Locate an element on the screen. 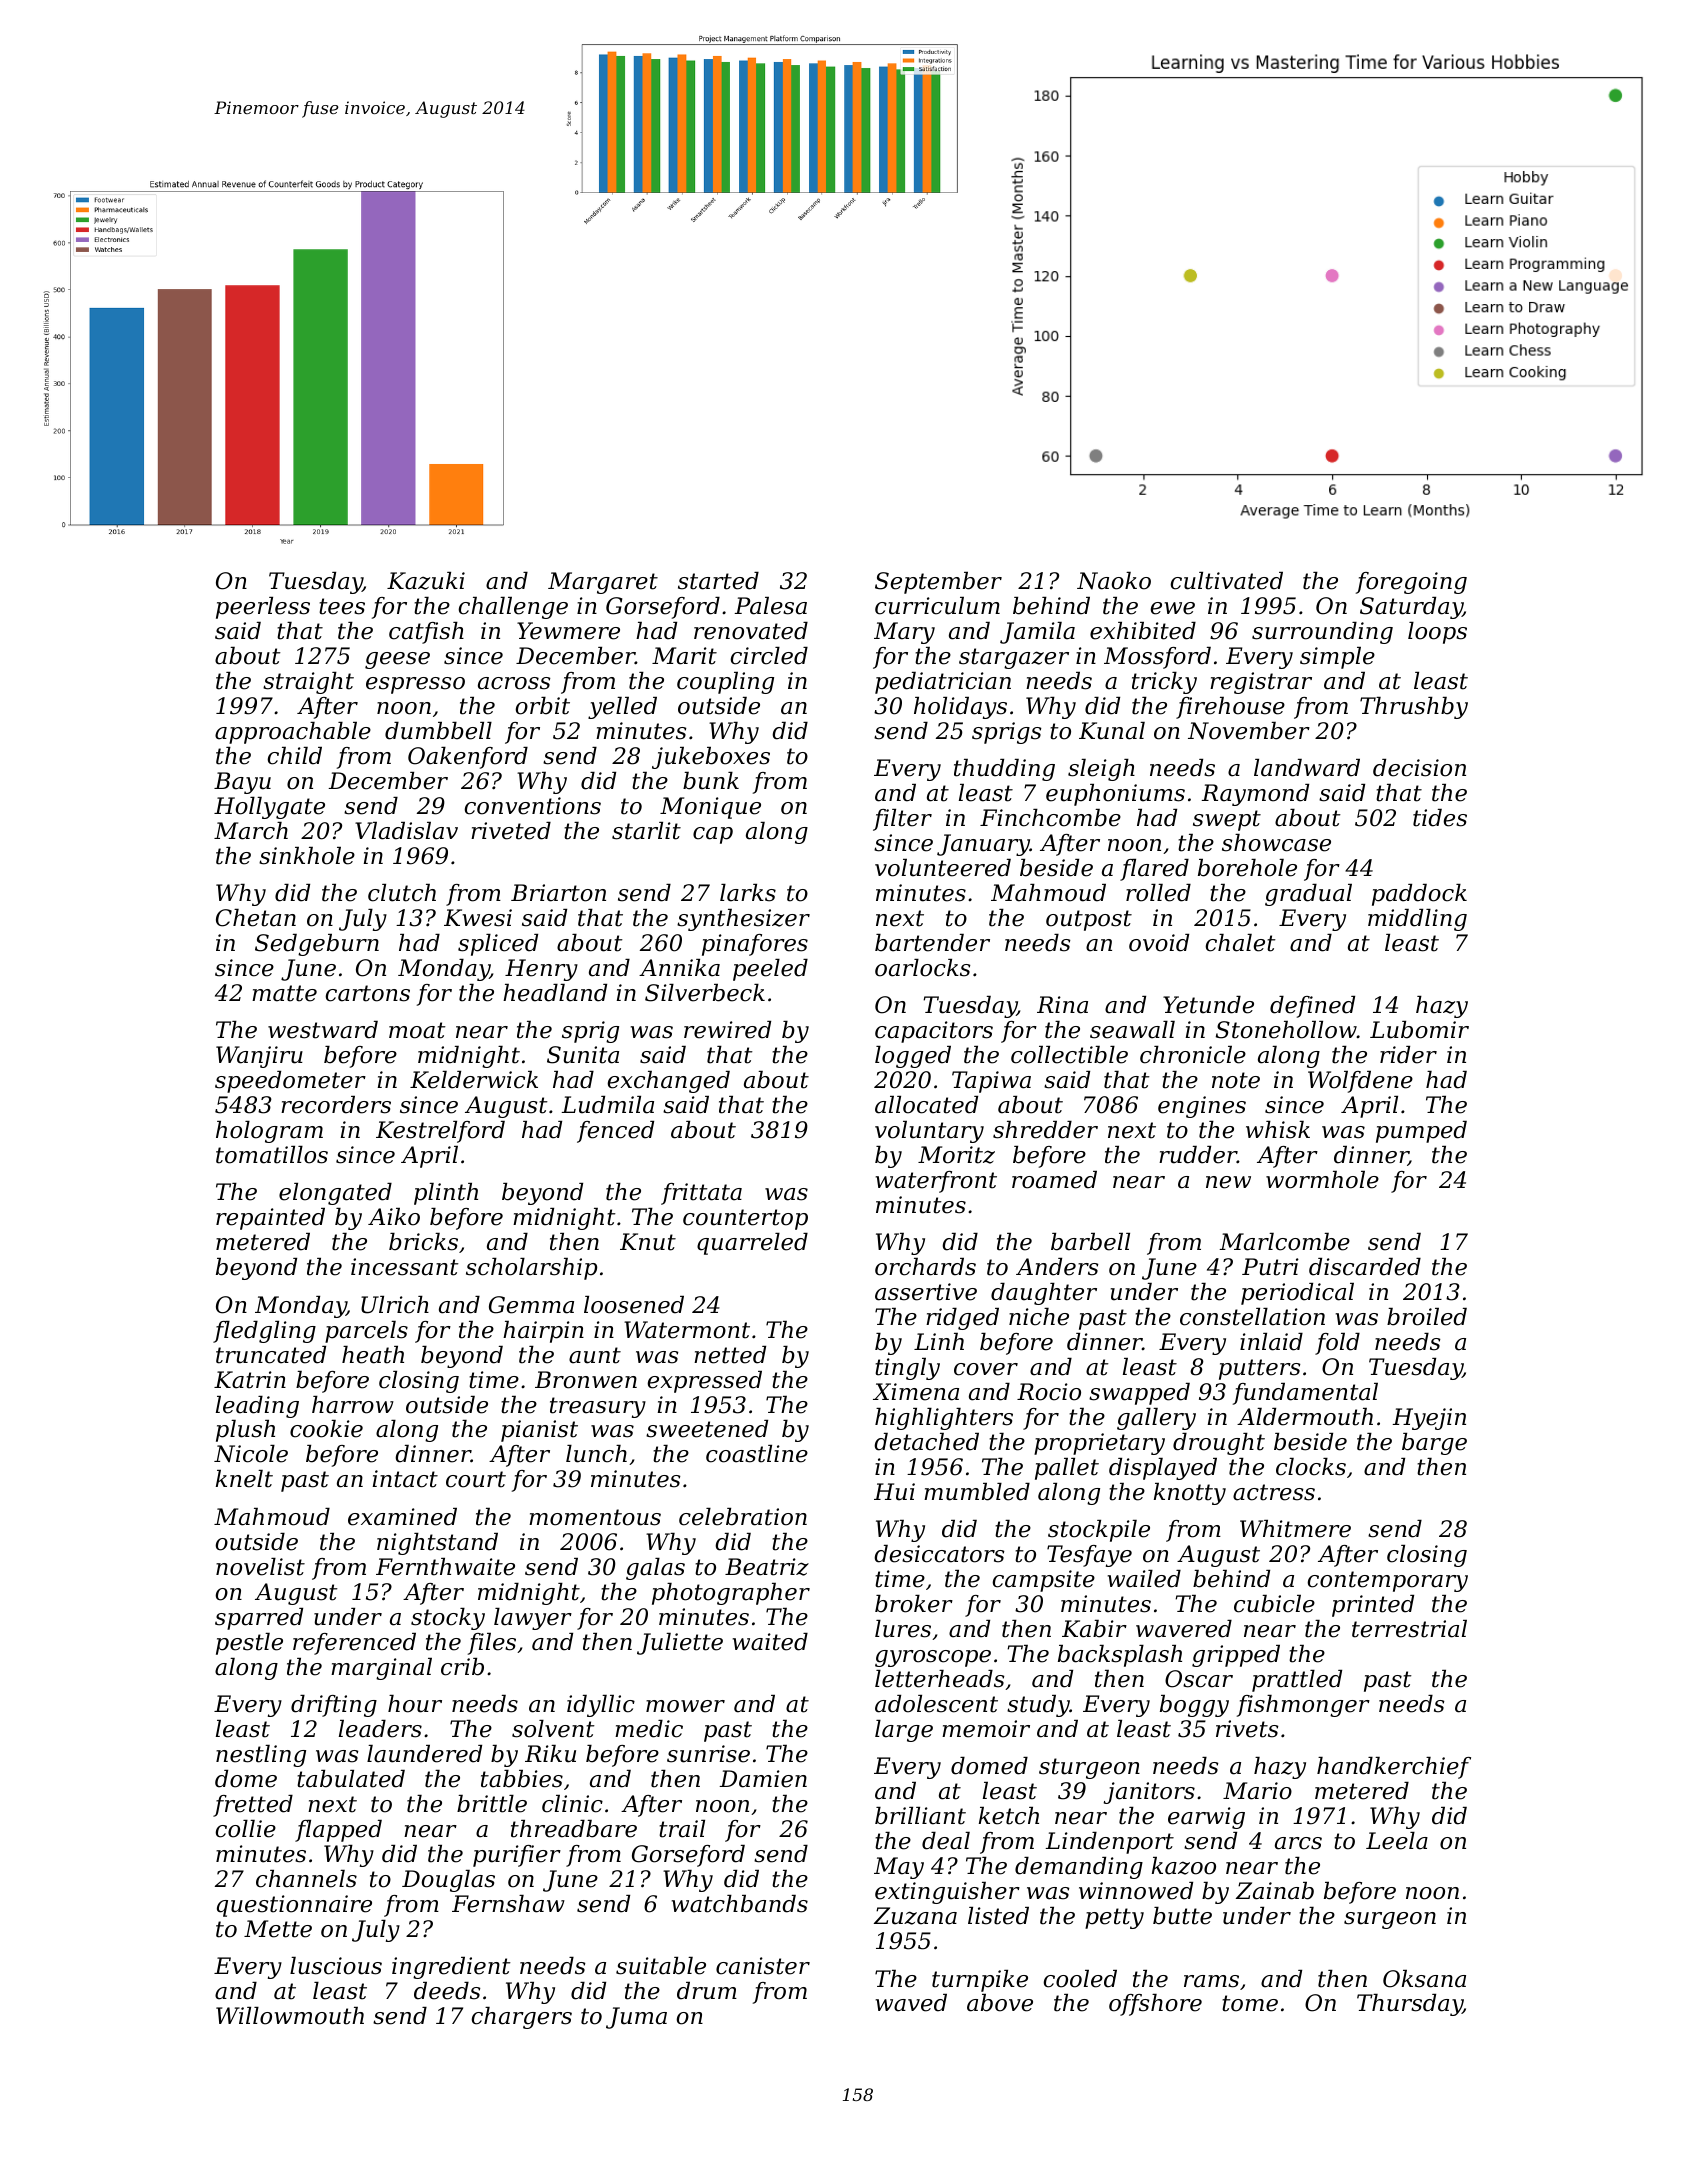 Image resolution: width=1683 pixels, height=2178 pixels. netted is located at coordinates (730, 1355).
